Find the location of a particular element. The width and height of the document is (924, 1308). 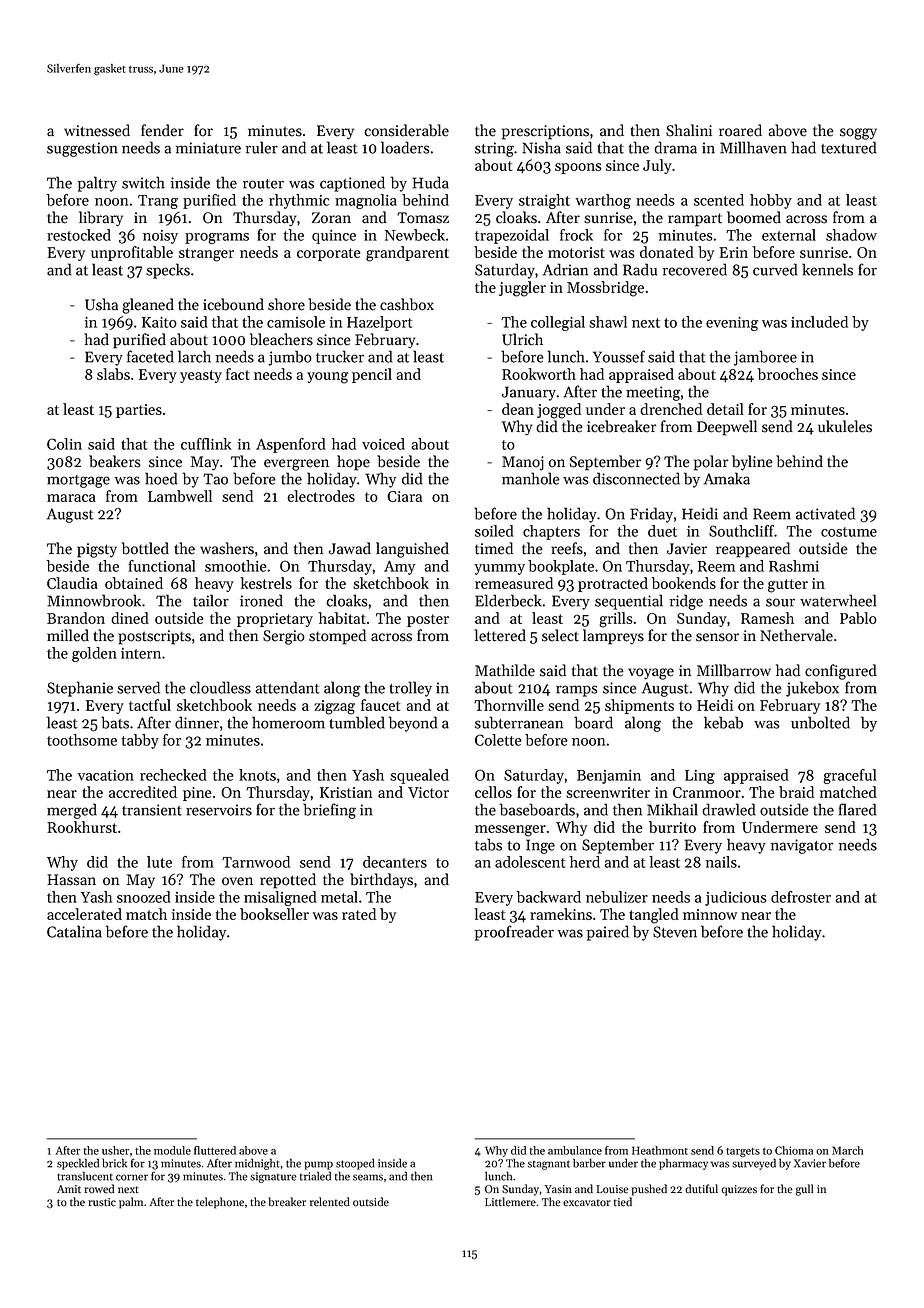

kennels is located at coordinates (827, 269).
